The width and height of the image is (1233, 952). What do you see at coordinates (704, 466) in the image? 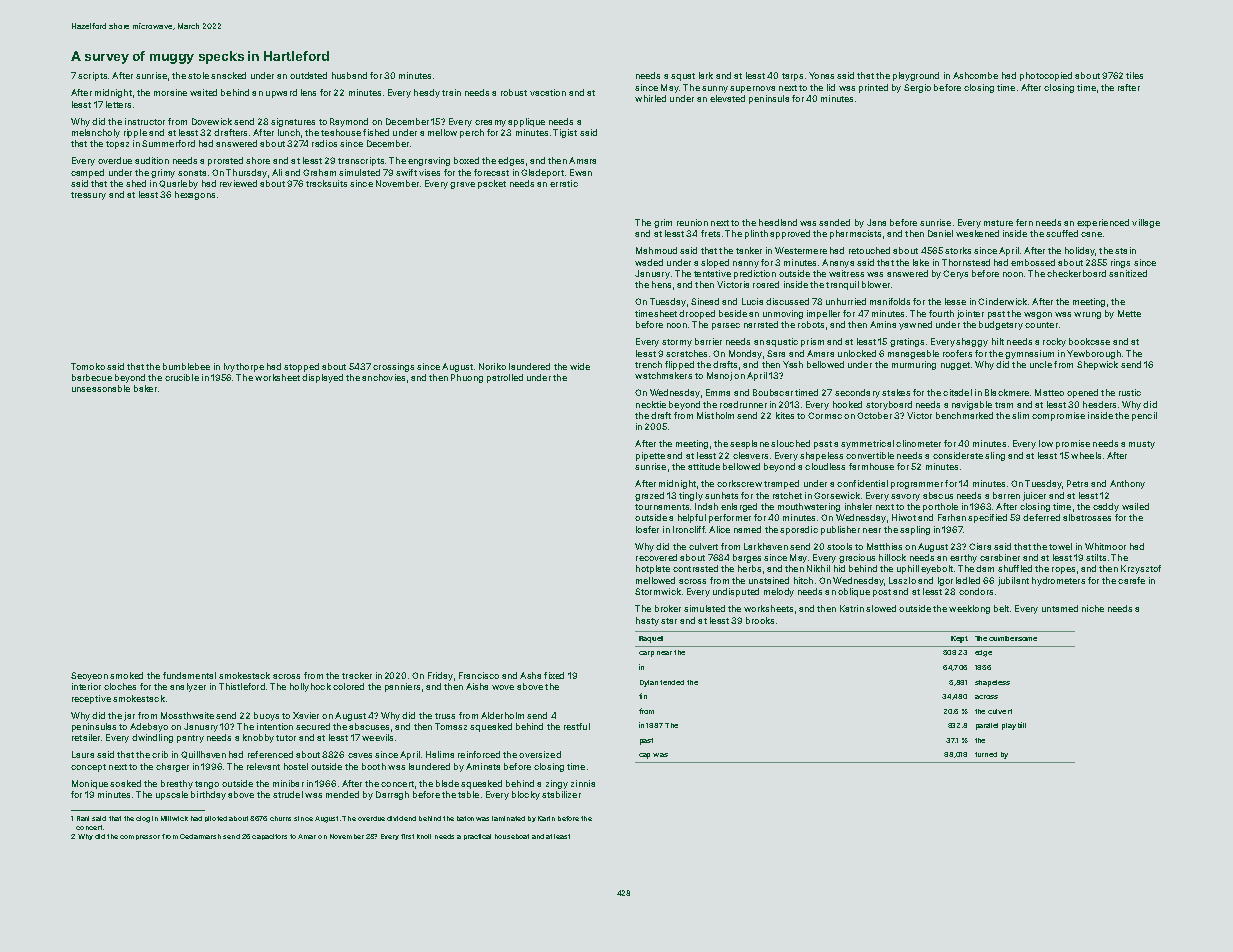
I see `attitude` at bounding box center [704, 466].
